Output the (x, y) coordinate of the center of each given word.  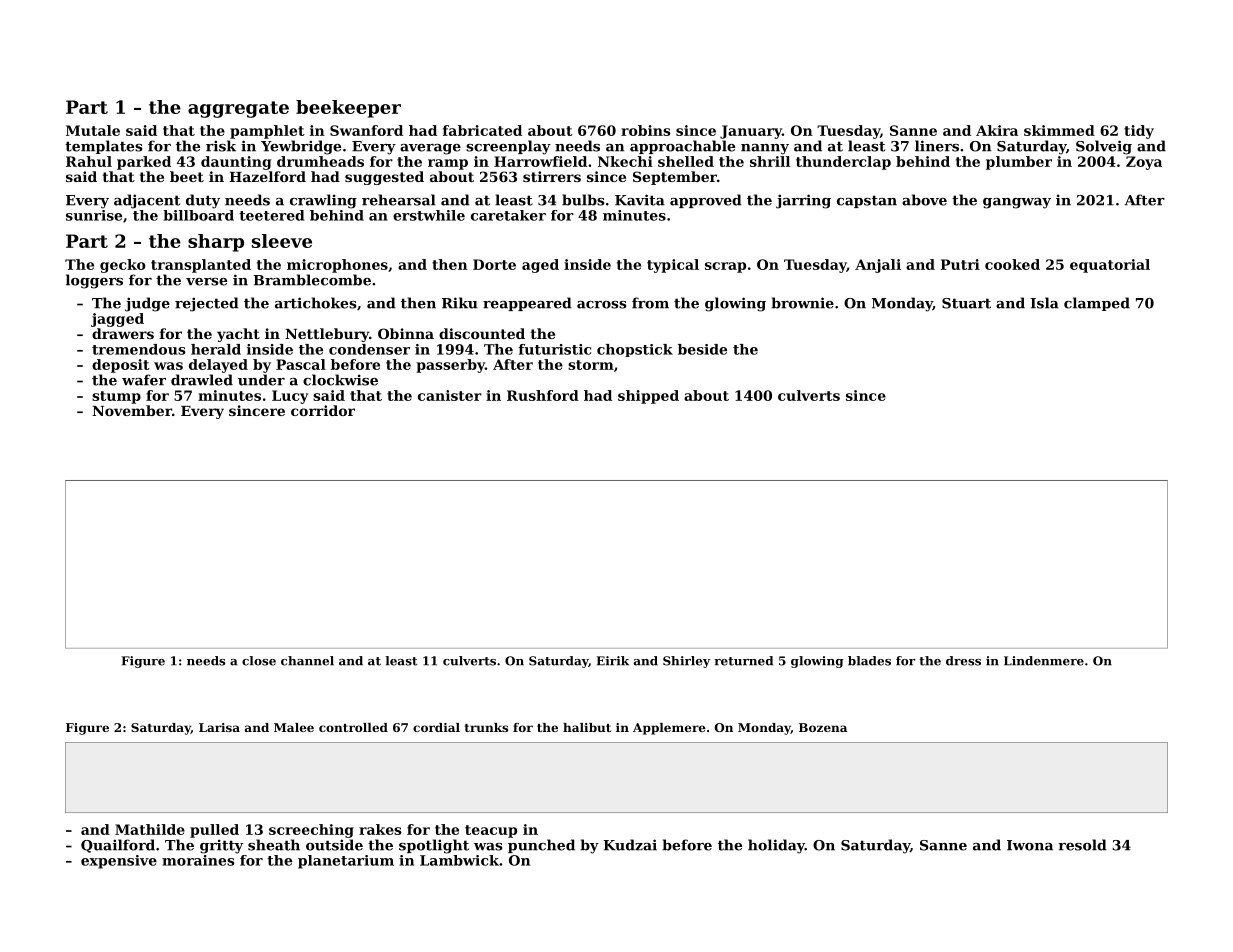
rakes (380, 829)
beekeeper (348, 109)
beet (187, 176)
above (924, 200)
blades (869, 661)
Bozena (823, 727)
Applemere (669, 729)
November (132, 410)
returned (743, 661)
